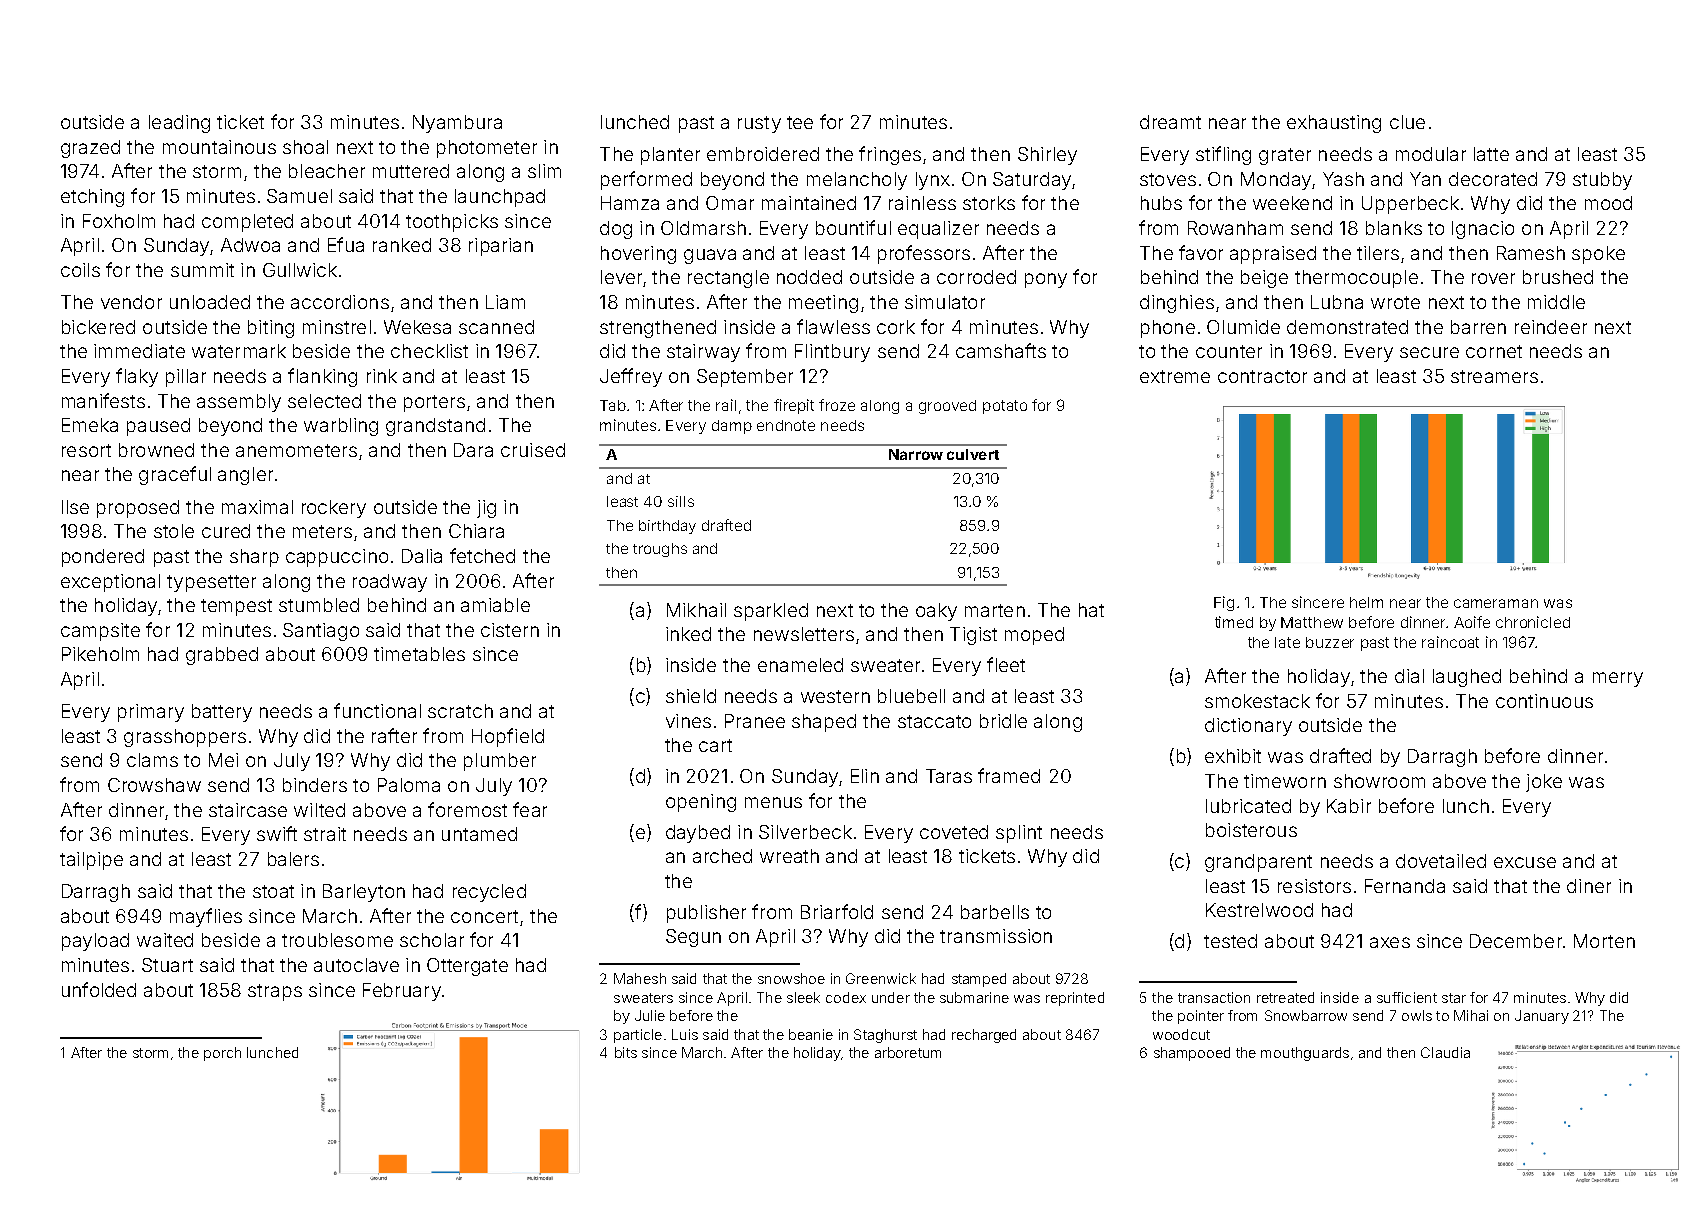 Image resolution: width=1707 pixels, height=1207 pixels. Describe the element at coordinates (1478, 327) in the screenshot. I see `barren` at that location.
